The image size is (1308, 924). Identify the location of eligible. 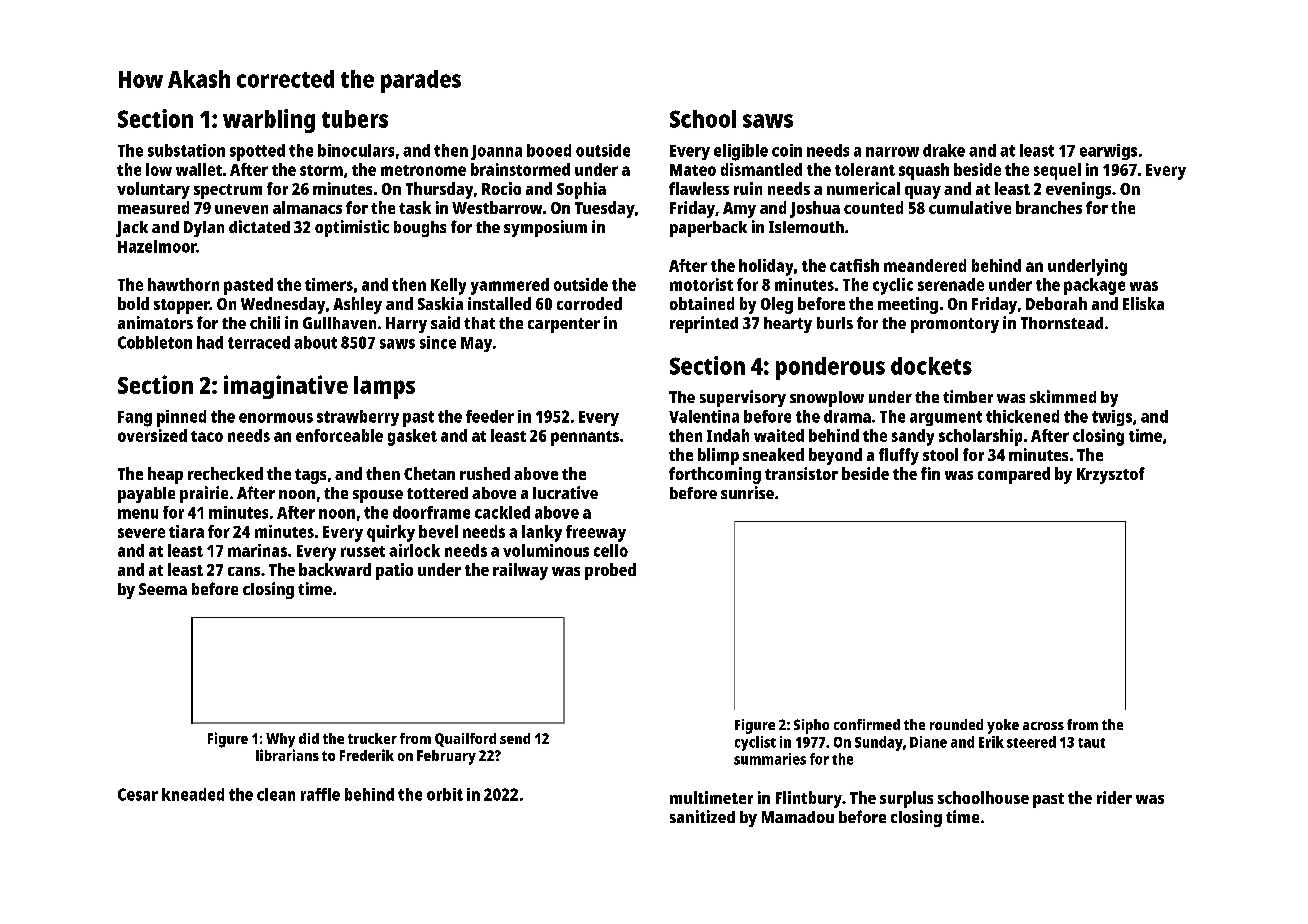
(741, 152).
